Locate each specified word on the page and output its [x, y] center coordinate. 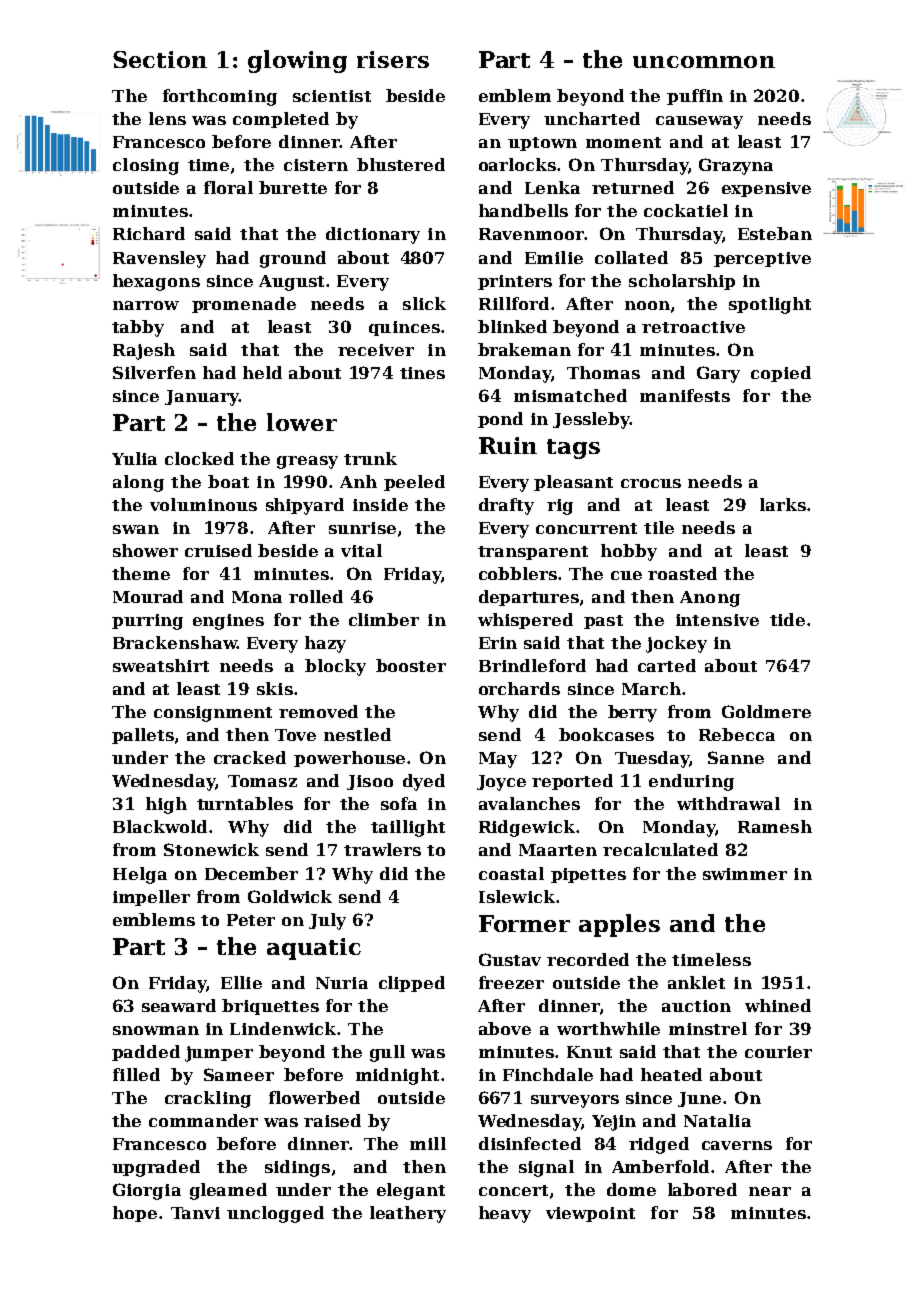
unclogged [275, 1214]
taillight [408, 828]
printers [515, 282]
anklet [696, 982]
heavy [505, 1214]
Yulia [134, 458]
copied [781, 374]
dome [631, 1189]
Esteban [775, 233]
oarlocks [518, 164]
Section [160, 59]
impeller [151, 898]
